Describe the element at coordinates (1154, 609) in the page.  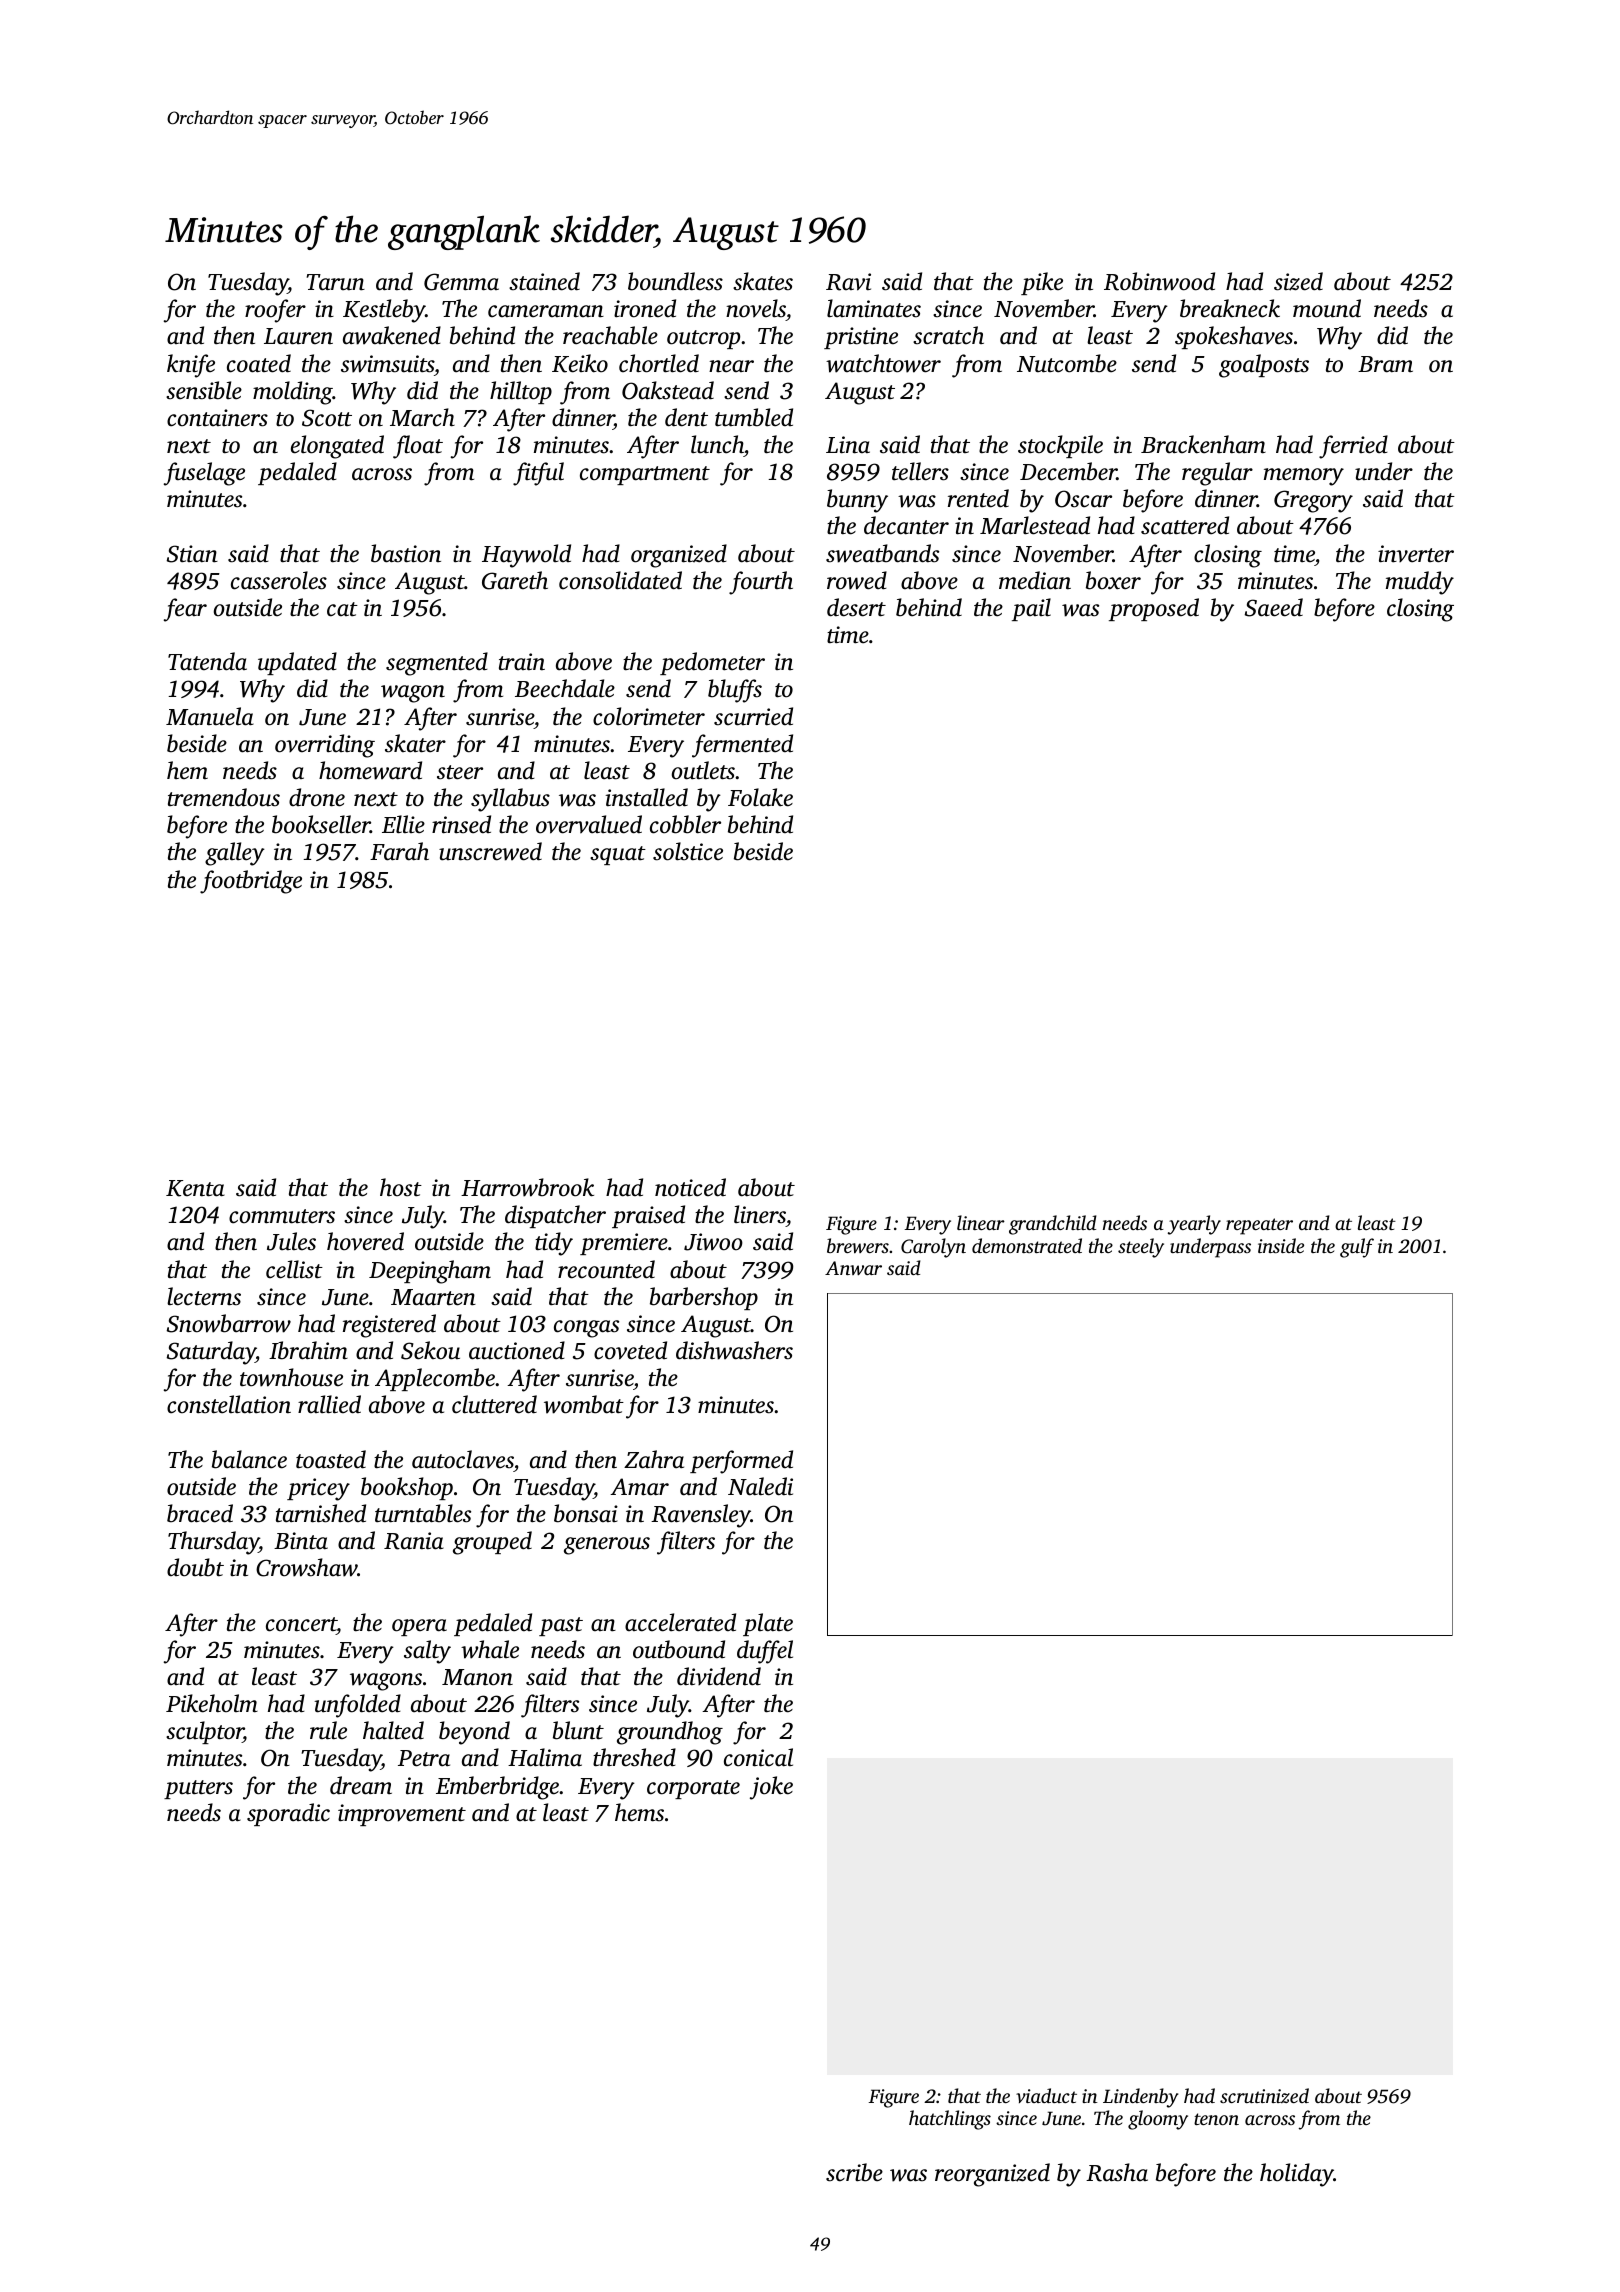
I see `proposed` at that location.
